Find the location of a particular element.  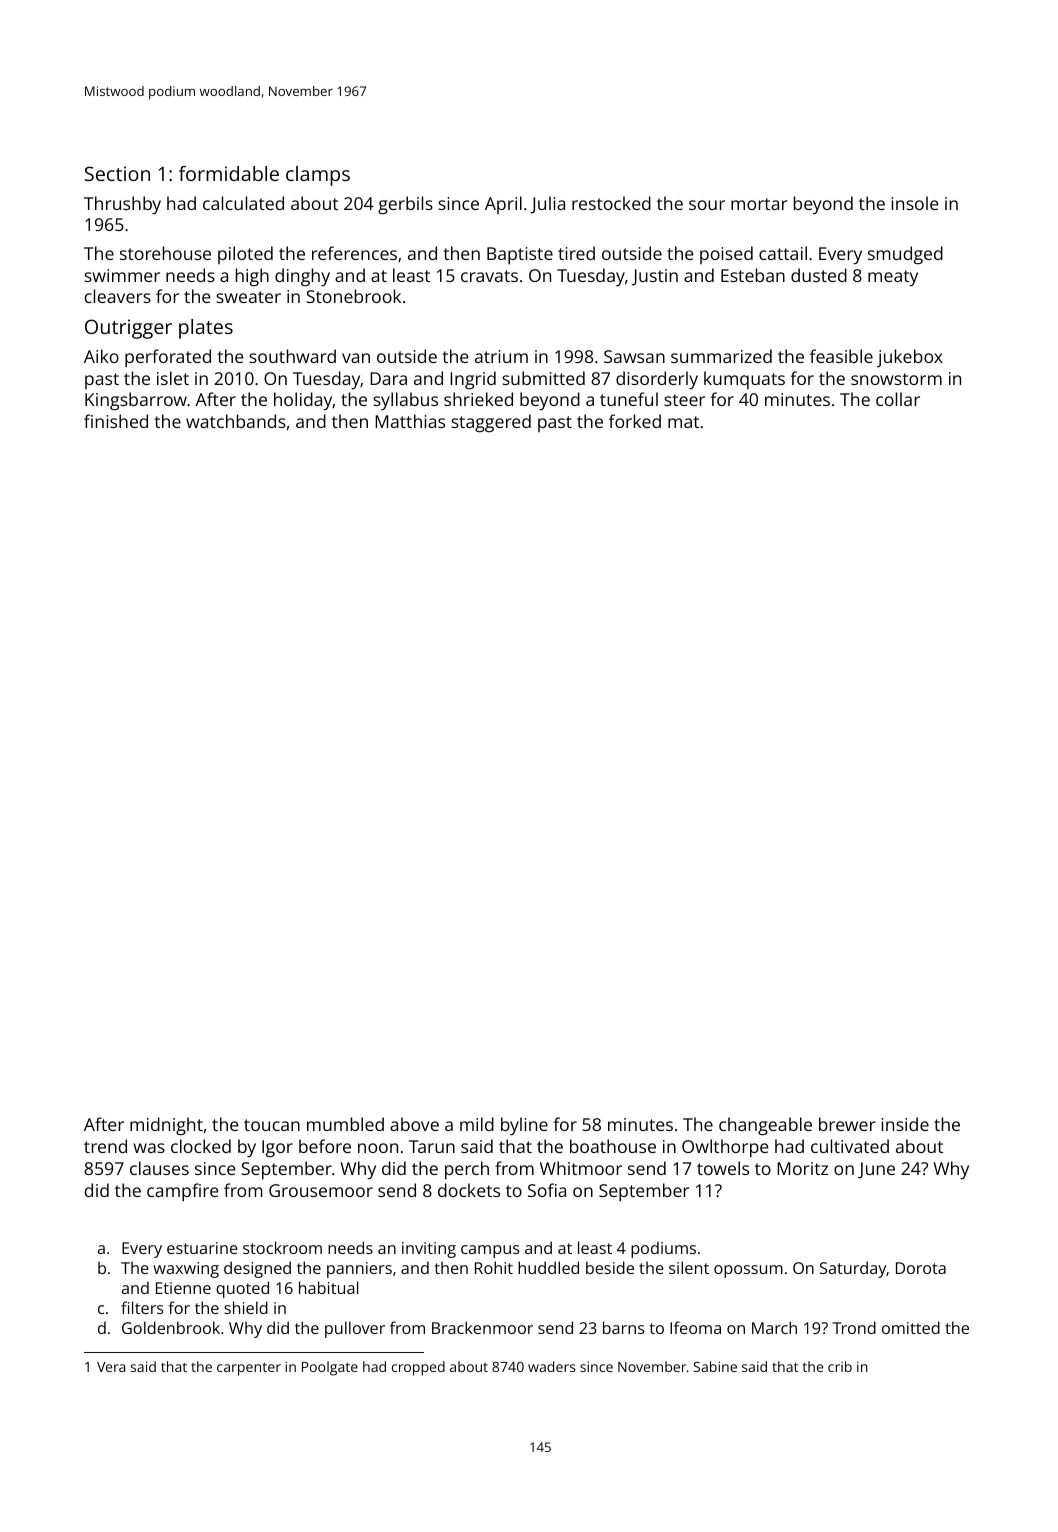

mortar is located at coordinates (759, 204).
